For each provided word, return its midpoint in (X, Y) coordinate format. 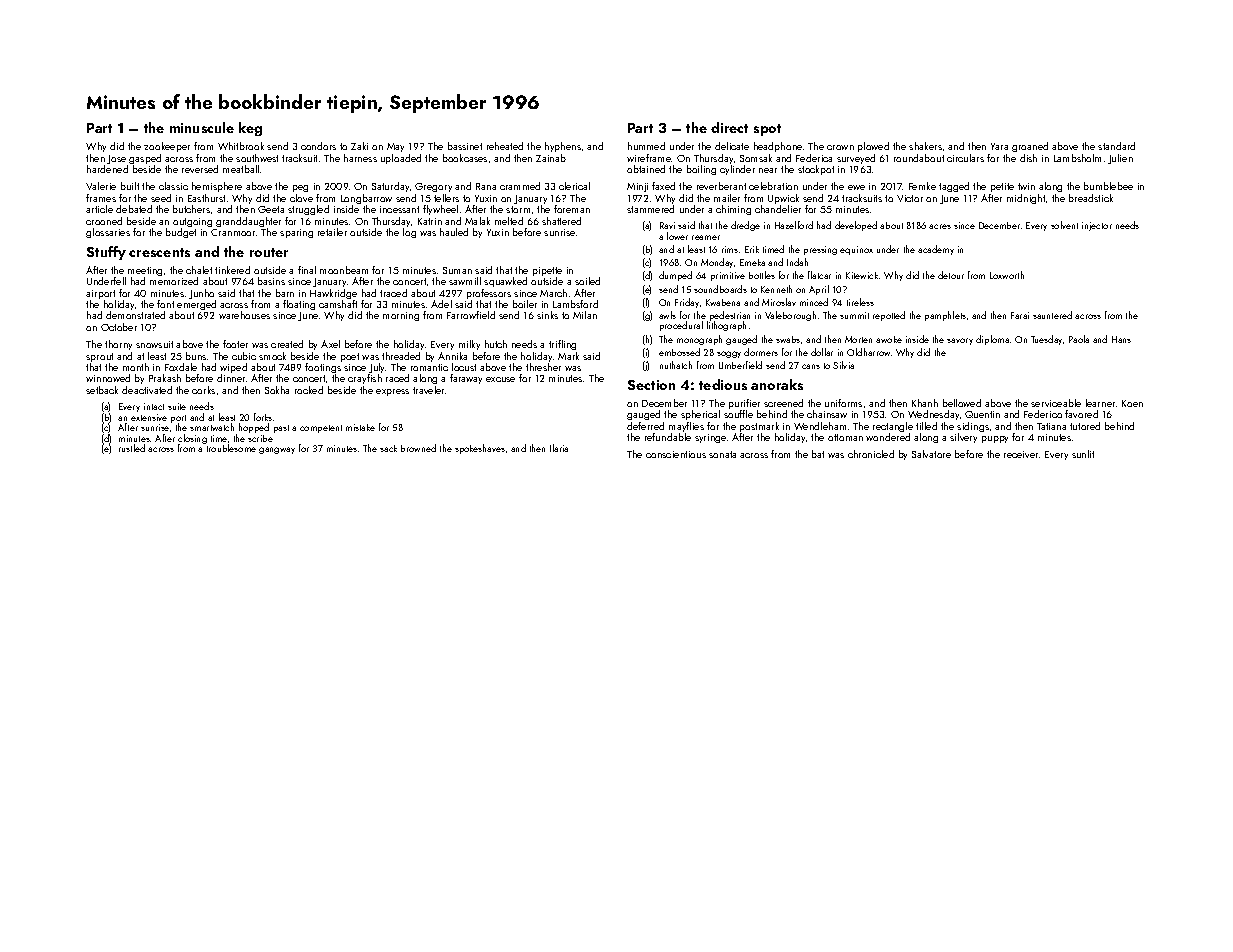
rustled (132, 448)
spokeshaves (480, 449)
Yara (999, 146)
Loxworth (1007, 275)
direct (729, 127)
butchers (191, 209)
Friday (687, 303)
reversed (200, 169)
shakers (925, 146)
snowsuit (154, 344)
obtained (646, 169)
